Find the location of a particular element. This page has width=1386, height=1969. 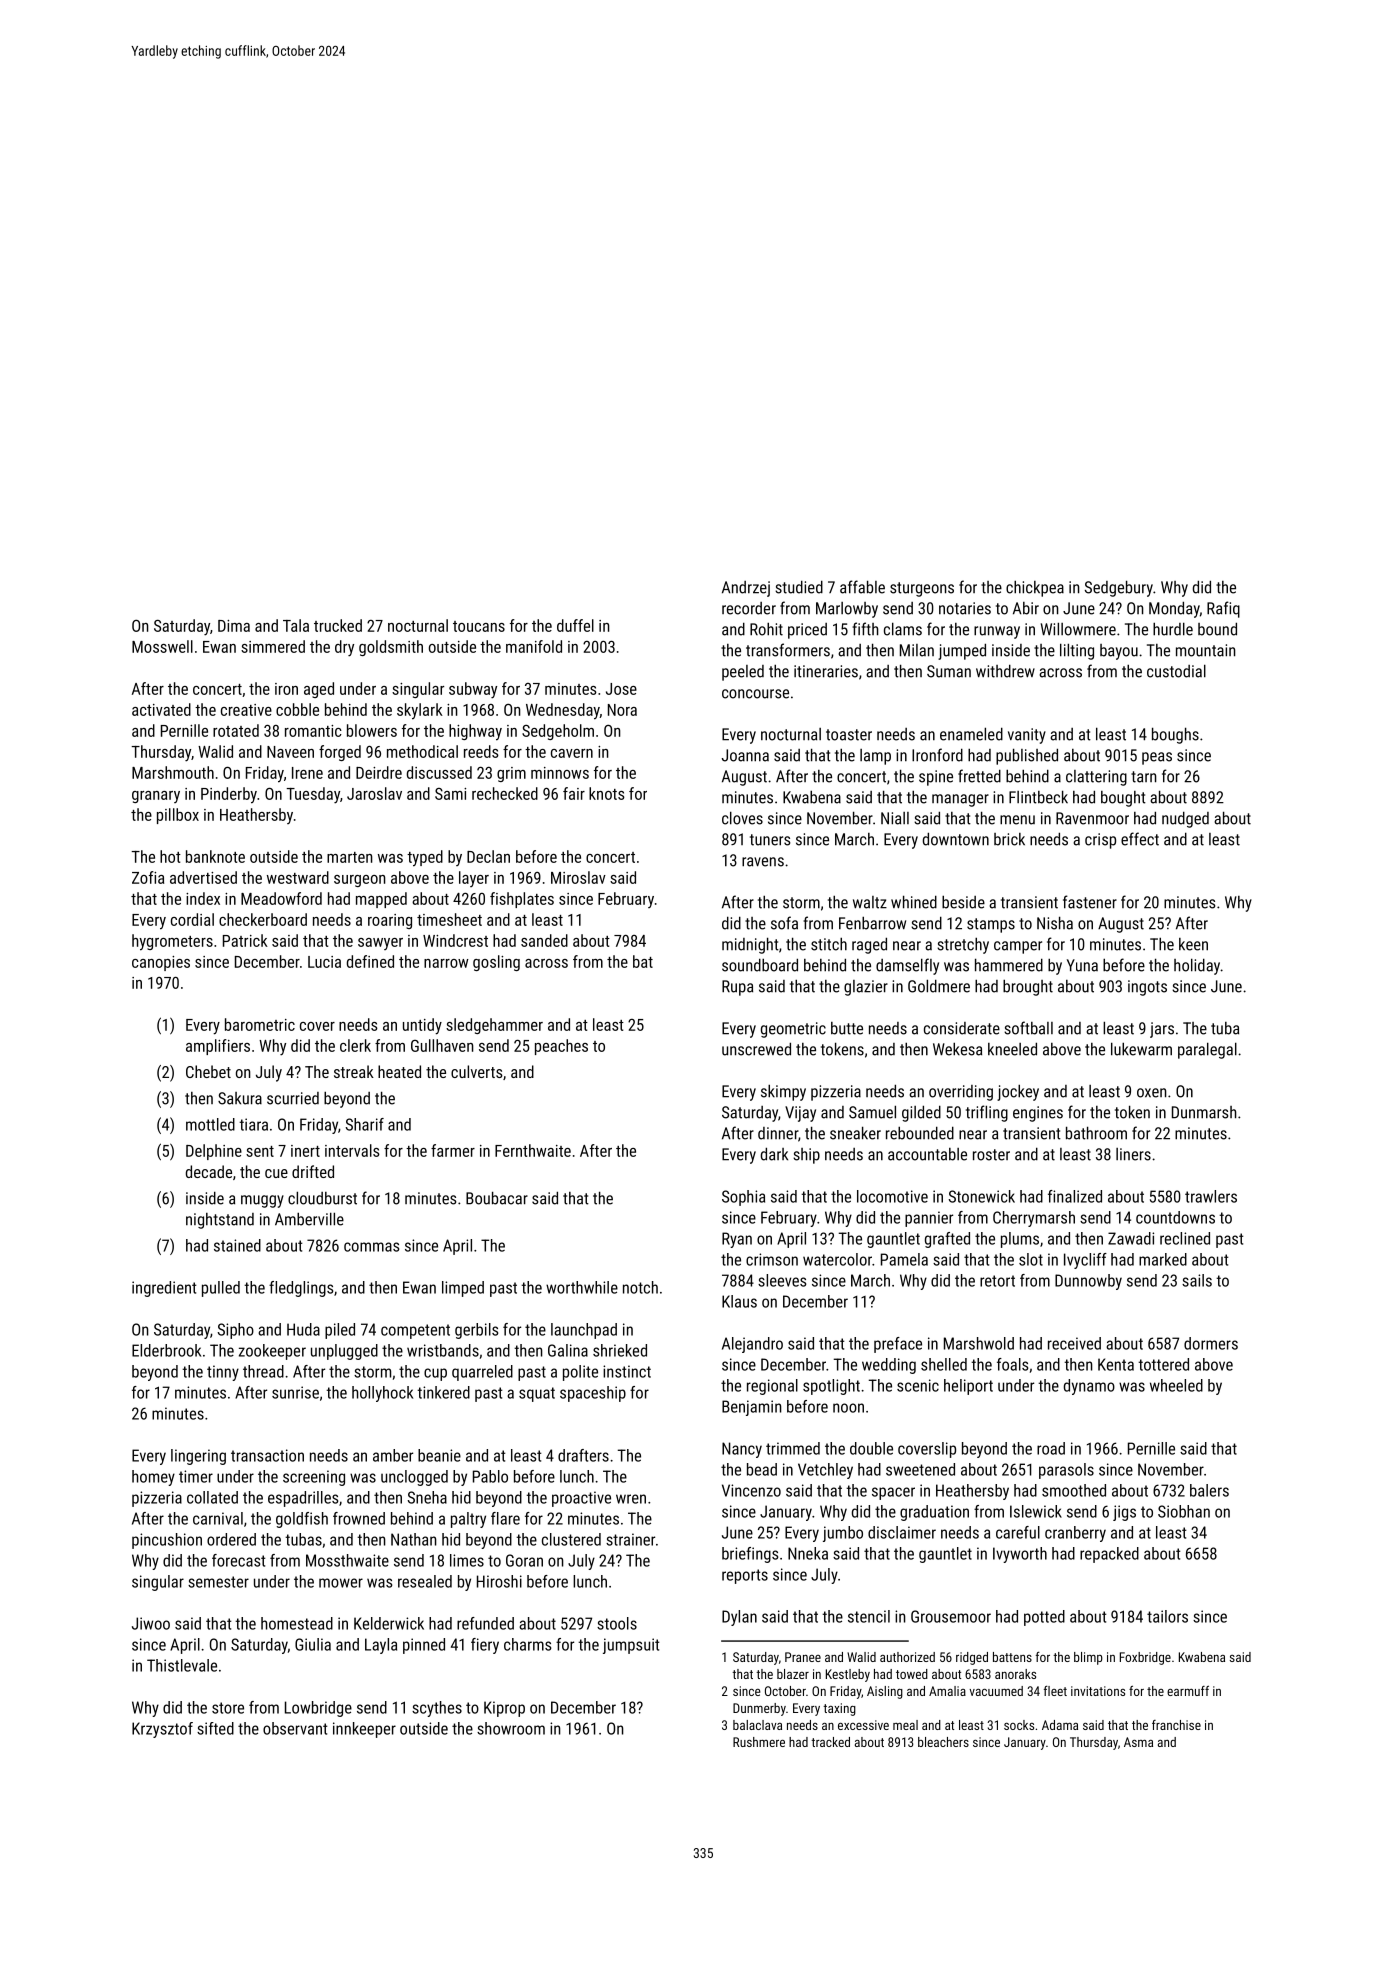

Joanna is located at coordinates (745, 755).
